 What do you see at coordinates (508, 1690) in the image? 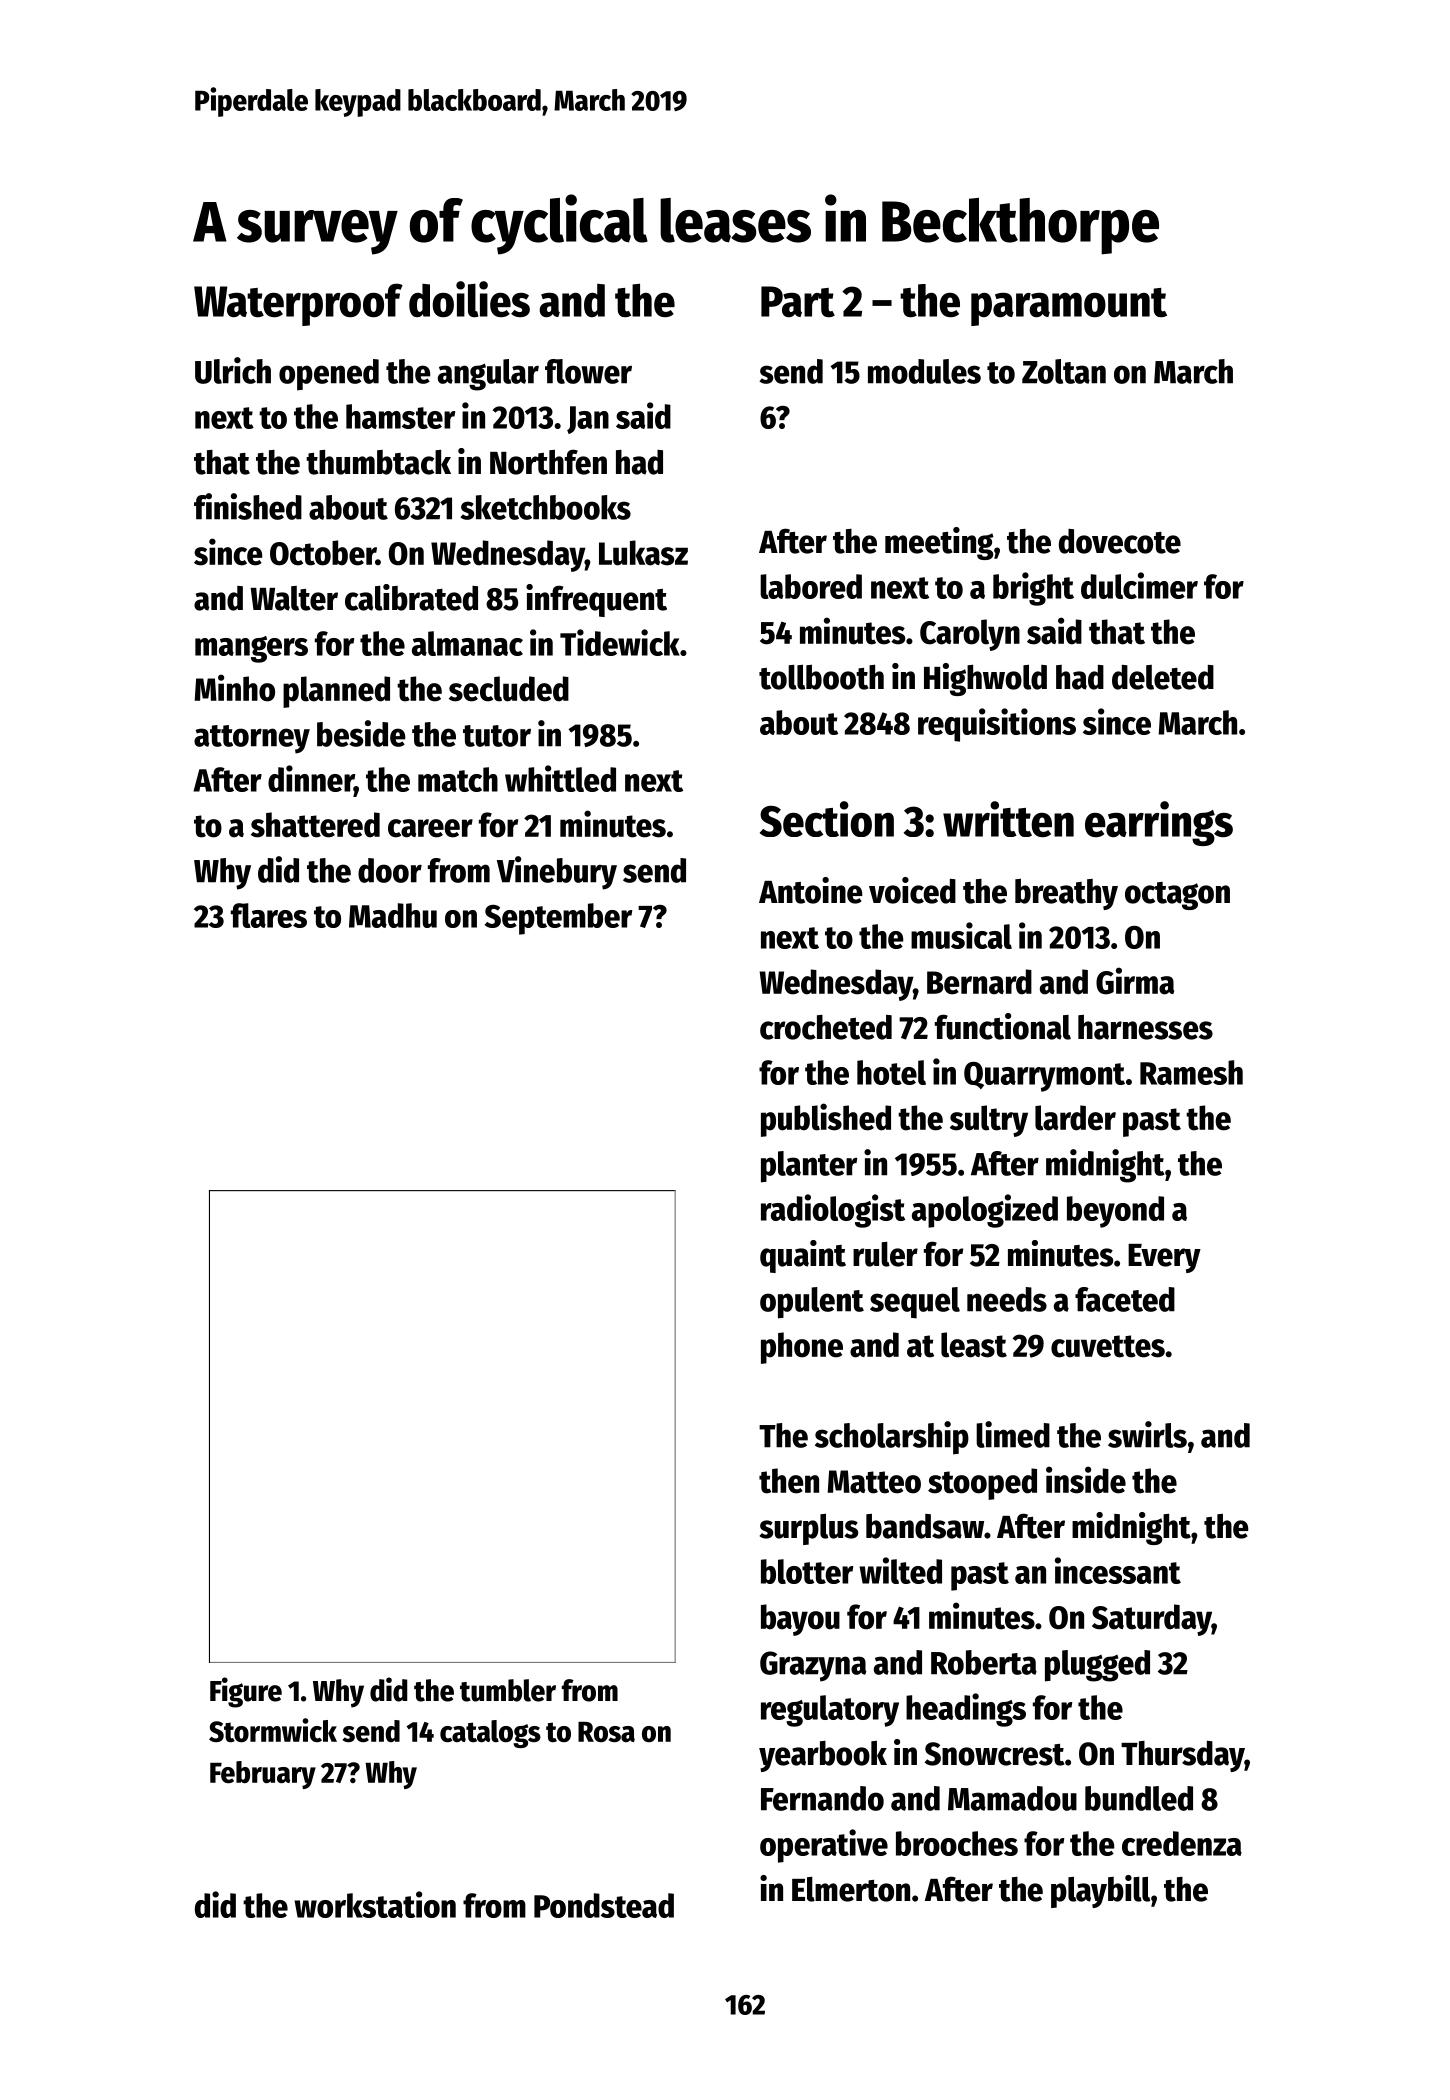
I see `tumbler` at bounding box center [508, 1690].
